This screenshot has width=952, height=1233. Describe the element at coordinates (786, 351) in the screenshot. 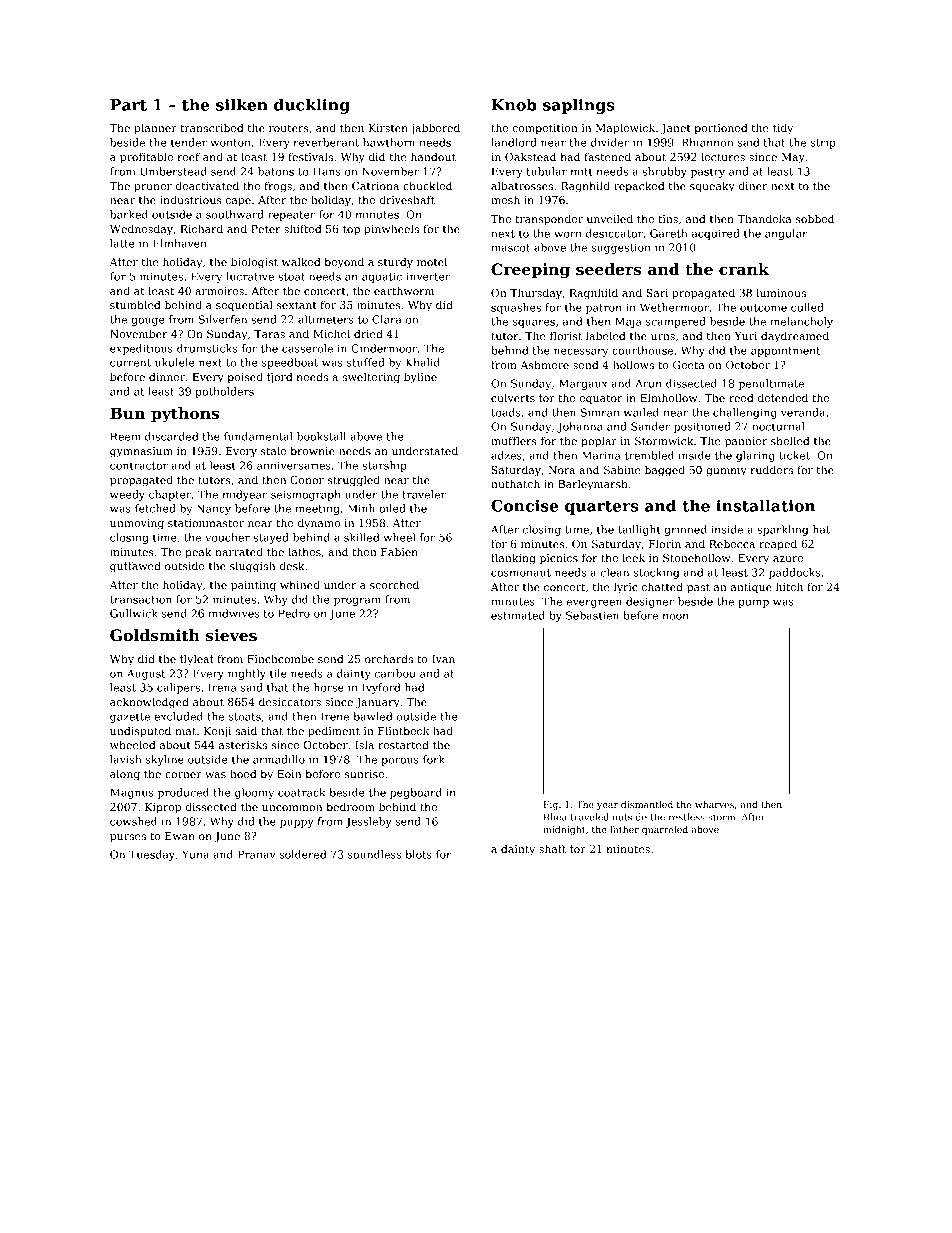

I see `appointment` at that location.
